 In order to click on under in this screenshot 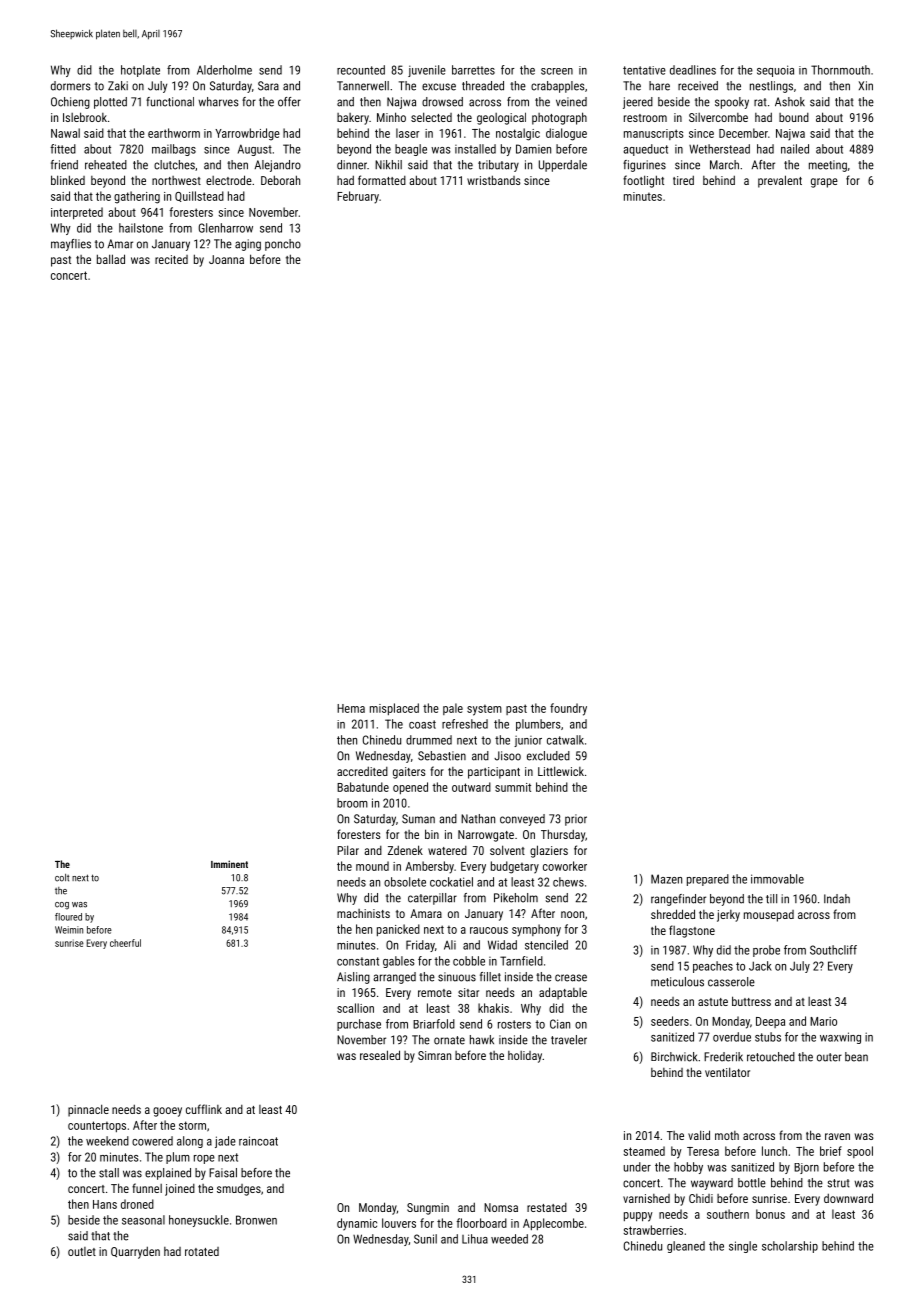, I will do `click(637, 1167)`.
